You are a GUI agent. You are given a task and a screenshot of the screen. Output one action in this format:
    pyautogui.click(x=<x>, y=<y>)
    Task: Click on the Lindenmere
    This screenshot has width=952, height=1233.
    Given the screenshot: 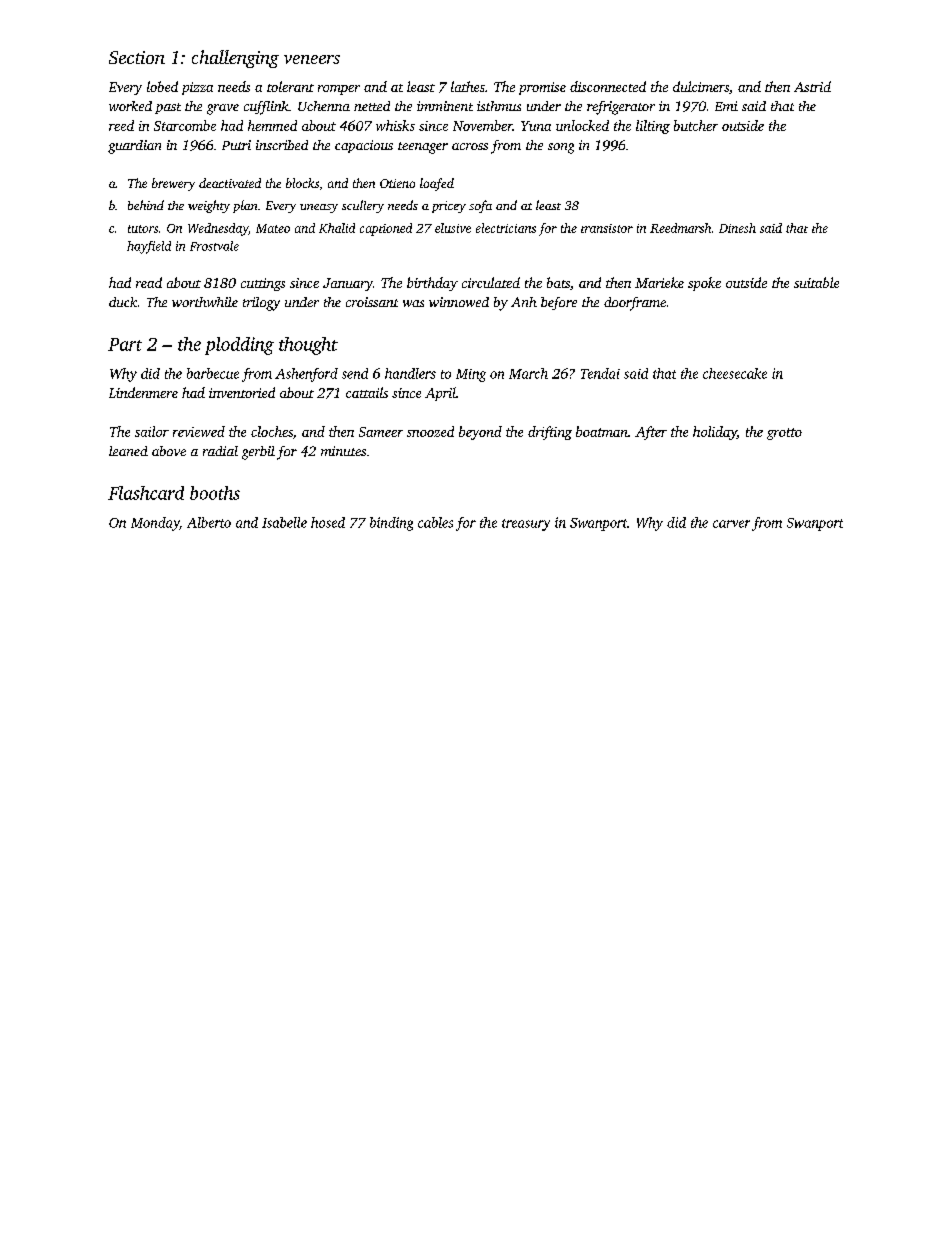 What is the action you would take?
    pyautogui.click(x=143, y=392)
